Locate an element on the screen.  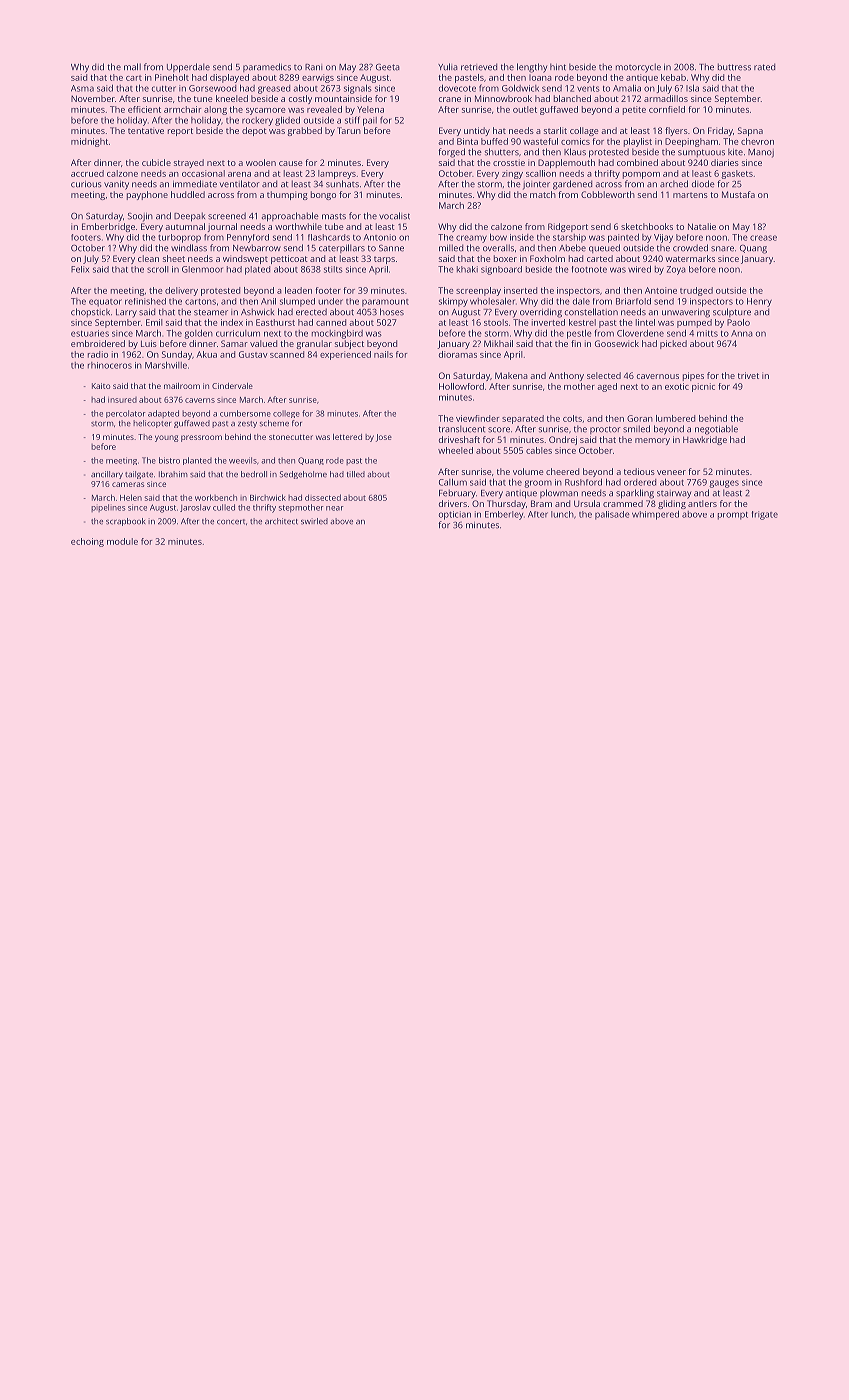
echoing is located at coordinates (87, 542).
